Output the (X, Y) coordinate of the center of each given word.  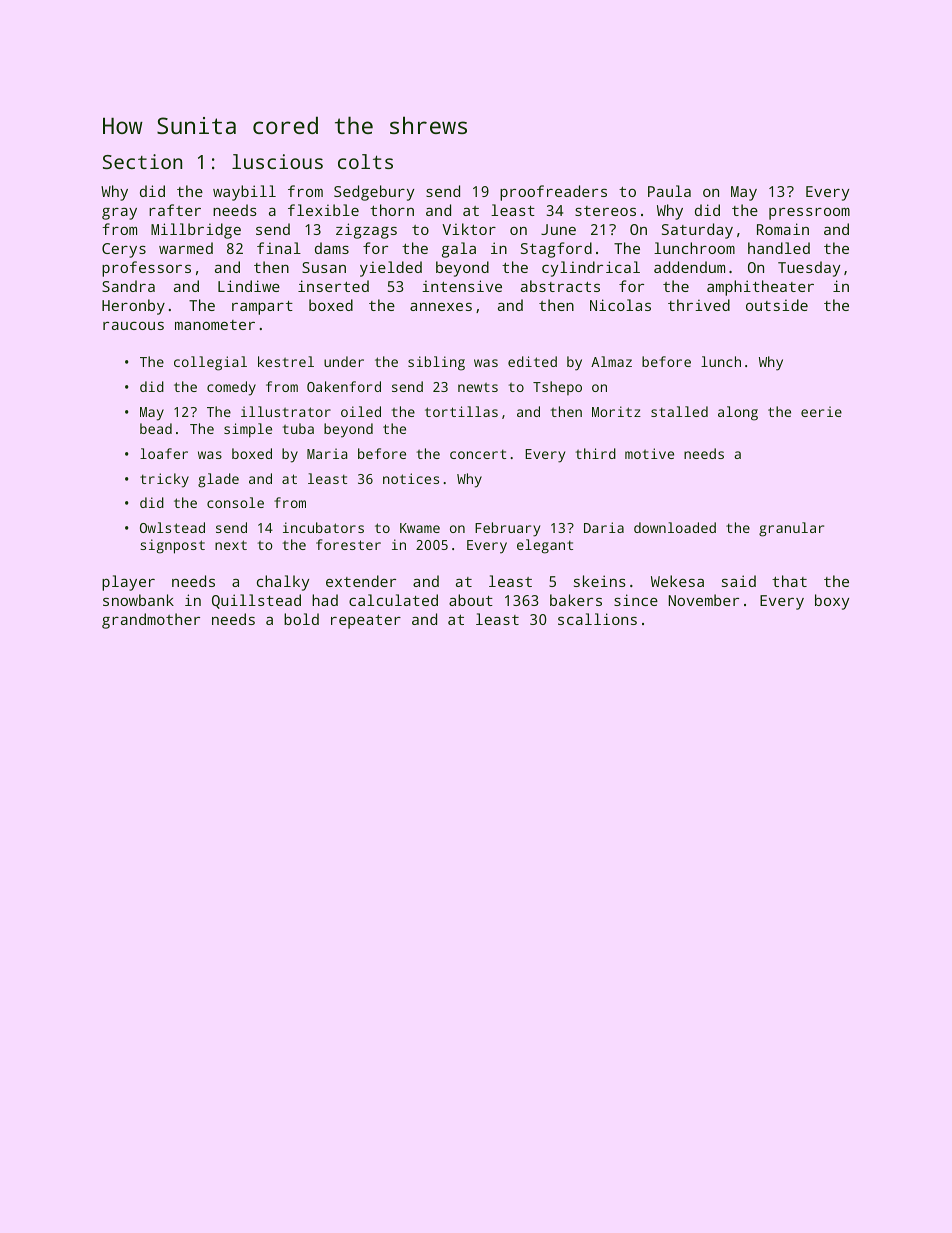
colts (365, 161)
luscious (277, 161)
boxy (832, 602)
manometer (215, 325)
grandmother (151, 621)
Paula (669, 191)
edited (532, 361)
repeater (366, 621)
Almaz (611, 361)
